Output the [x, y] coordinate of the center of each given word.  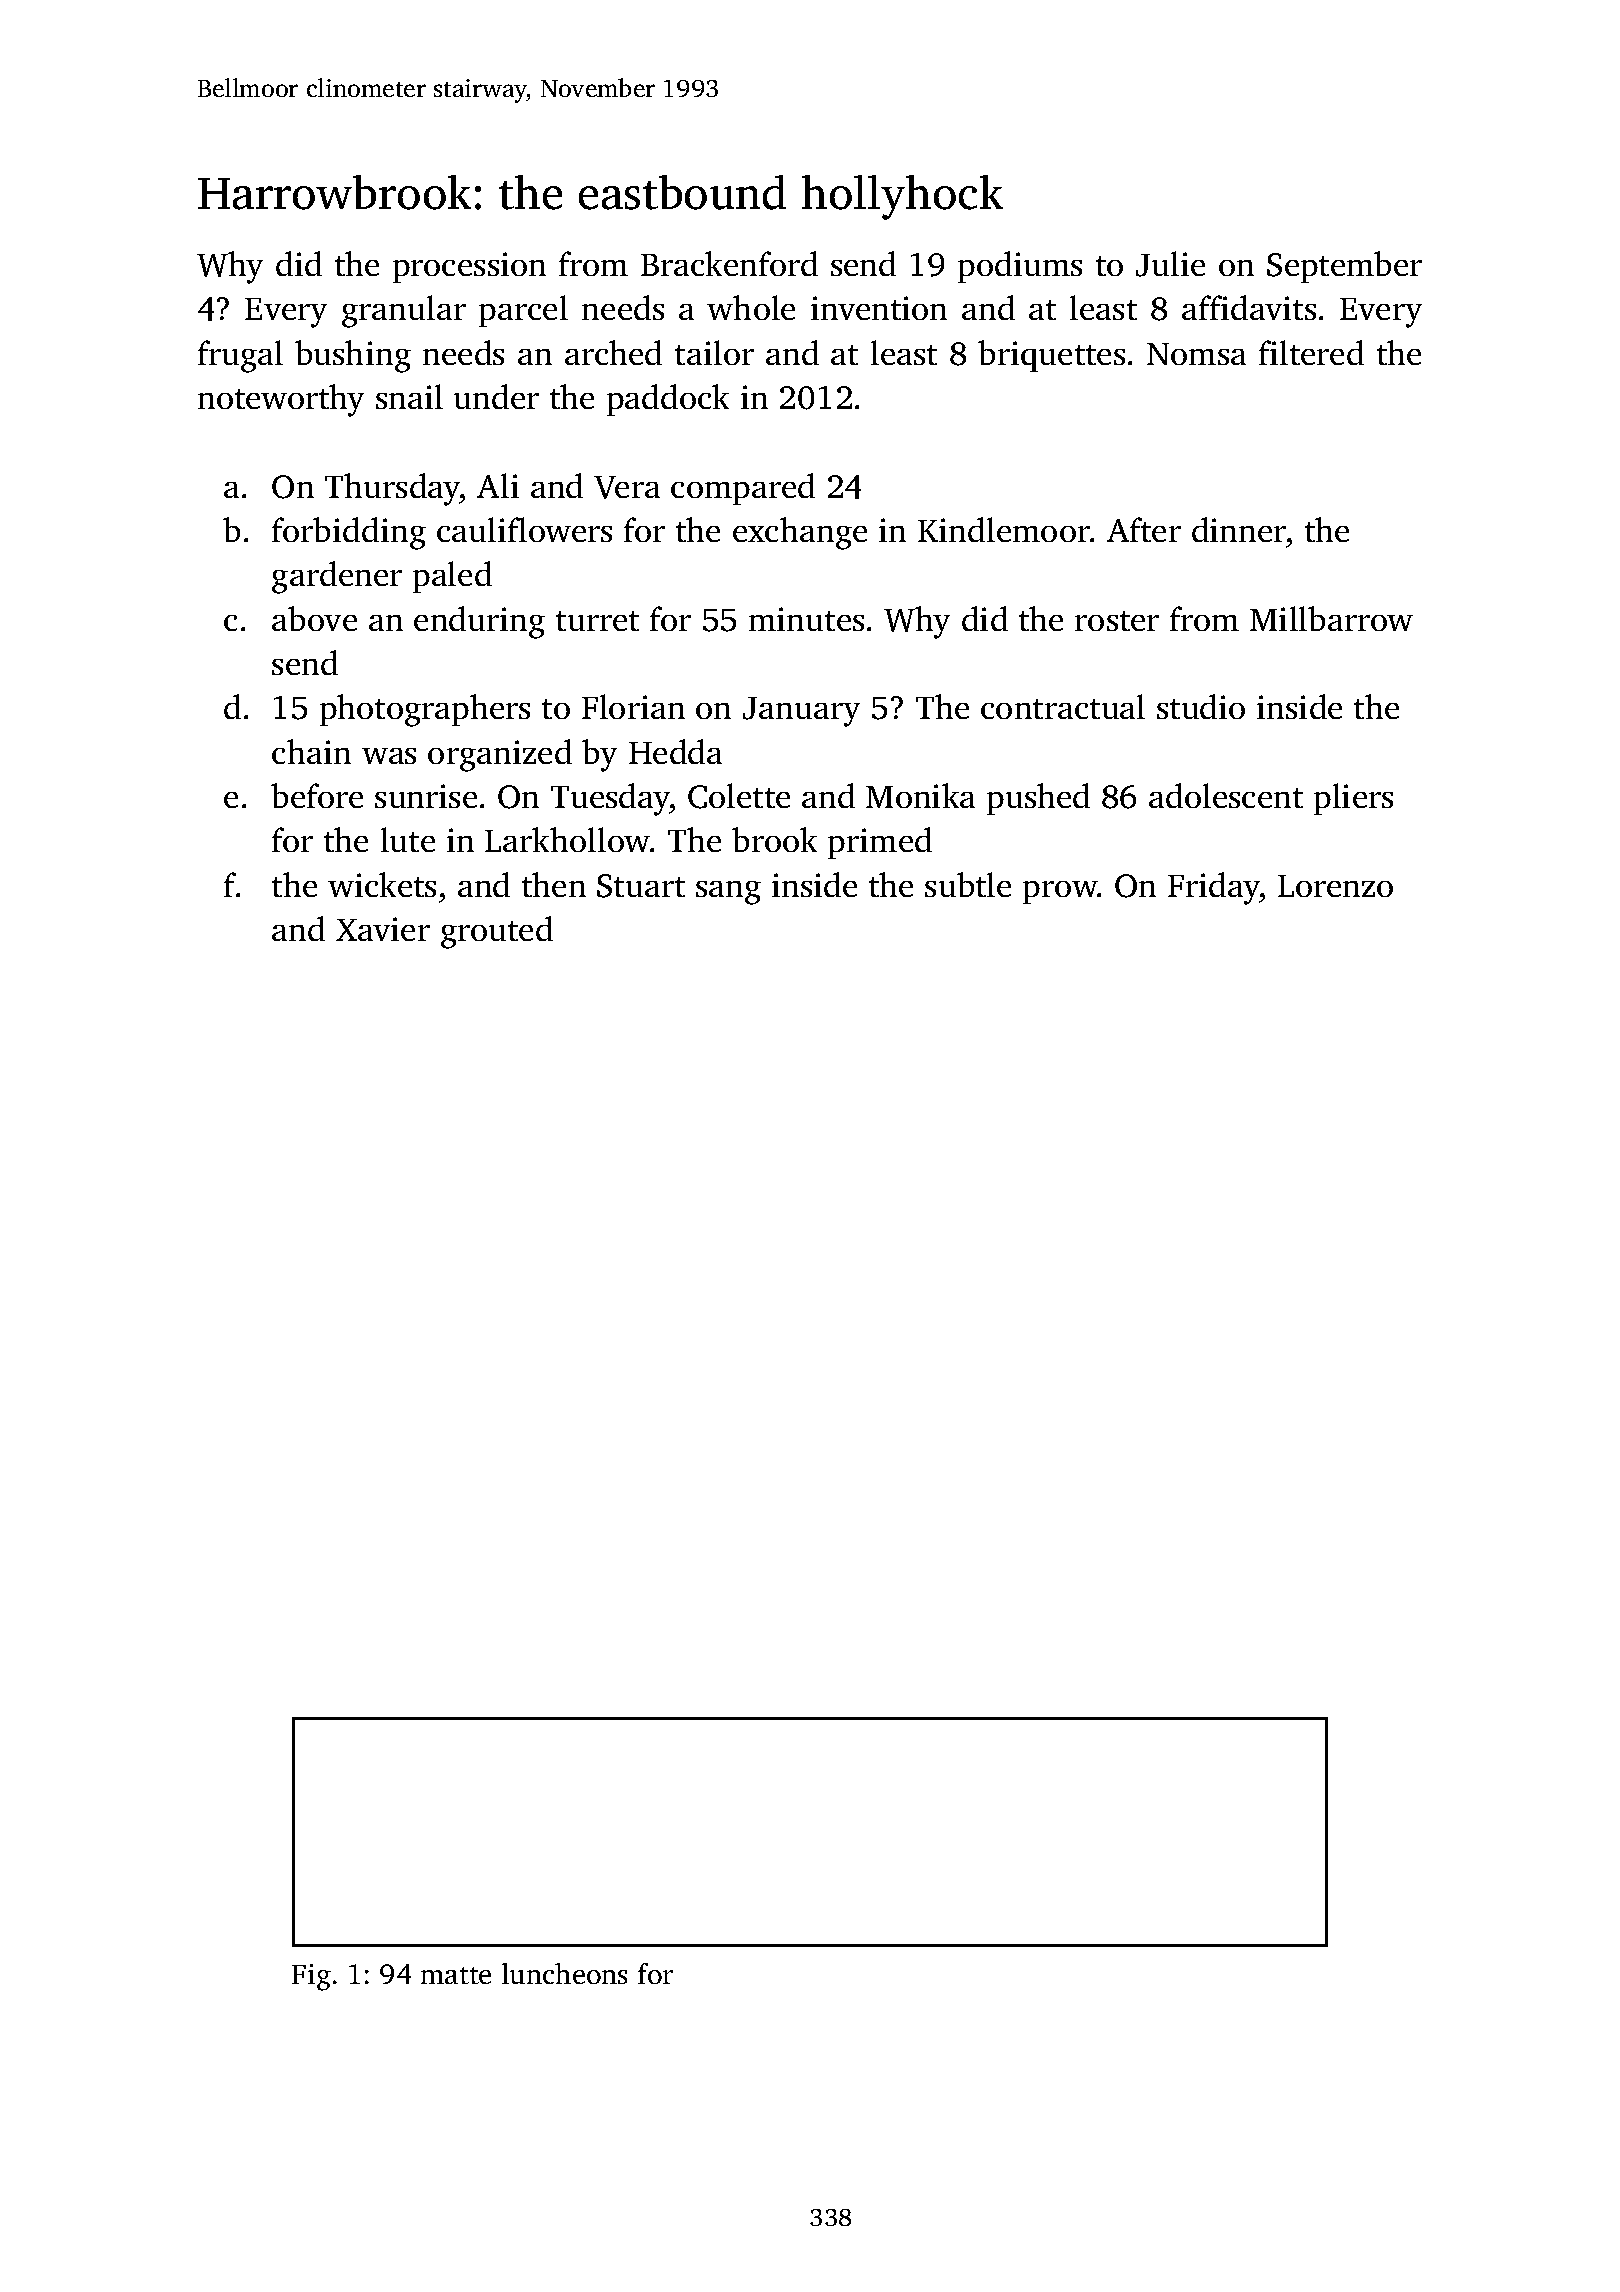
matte [456, 1975]
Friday [1214, 888]
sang [728, 893]
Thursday [393, 489]
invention [879, 308]
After [1144, 529]
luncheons [564, 1973]
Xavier [383, 929]
